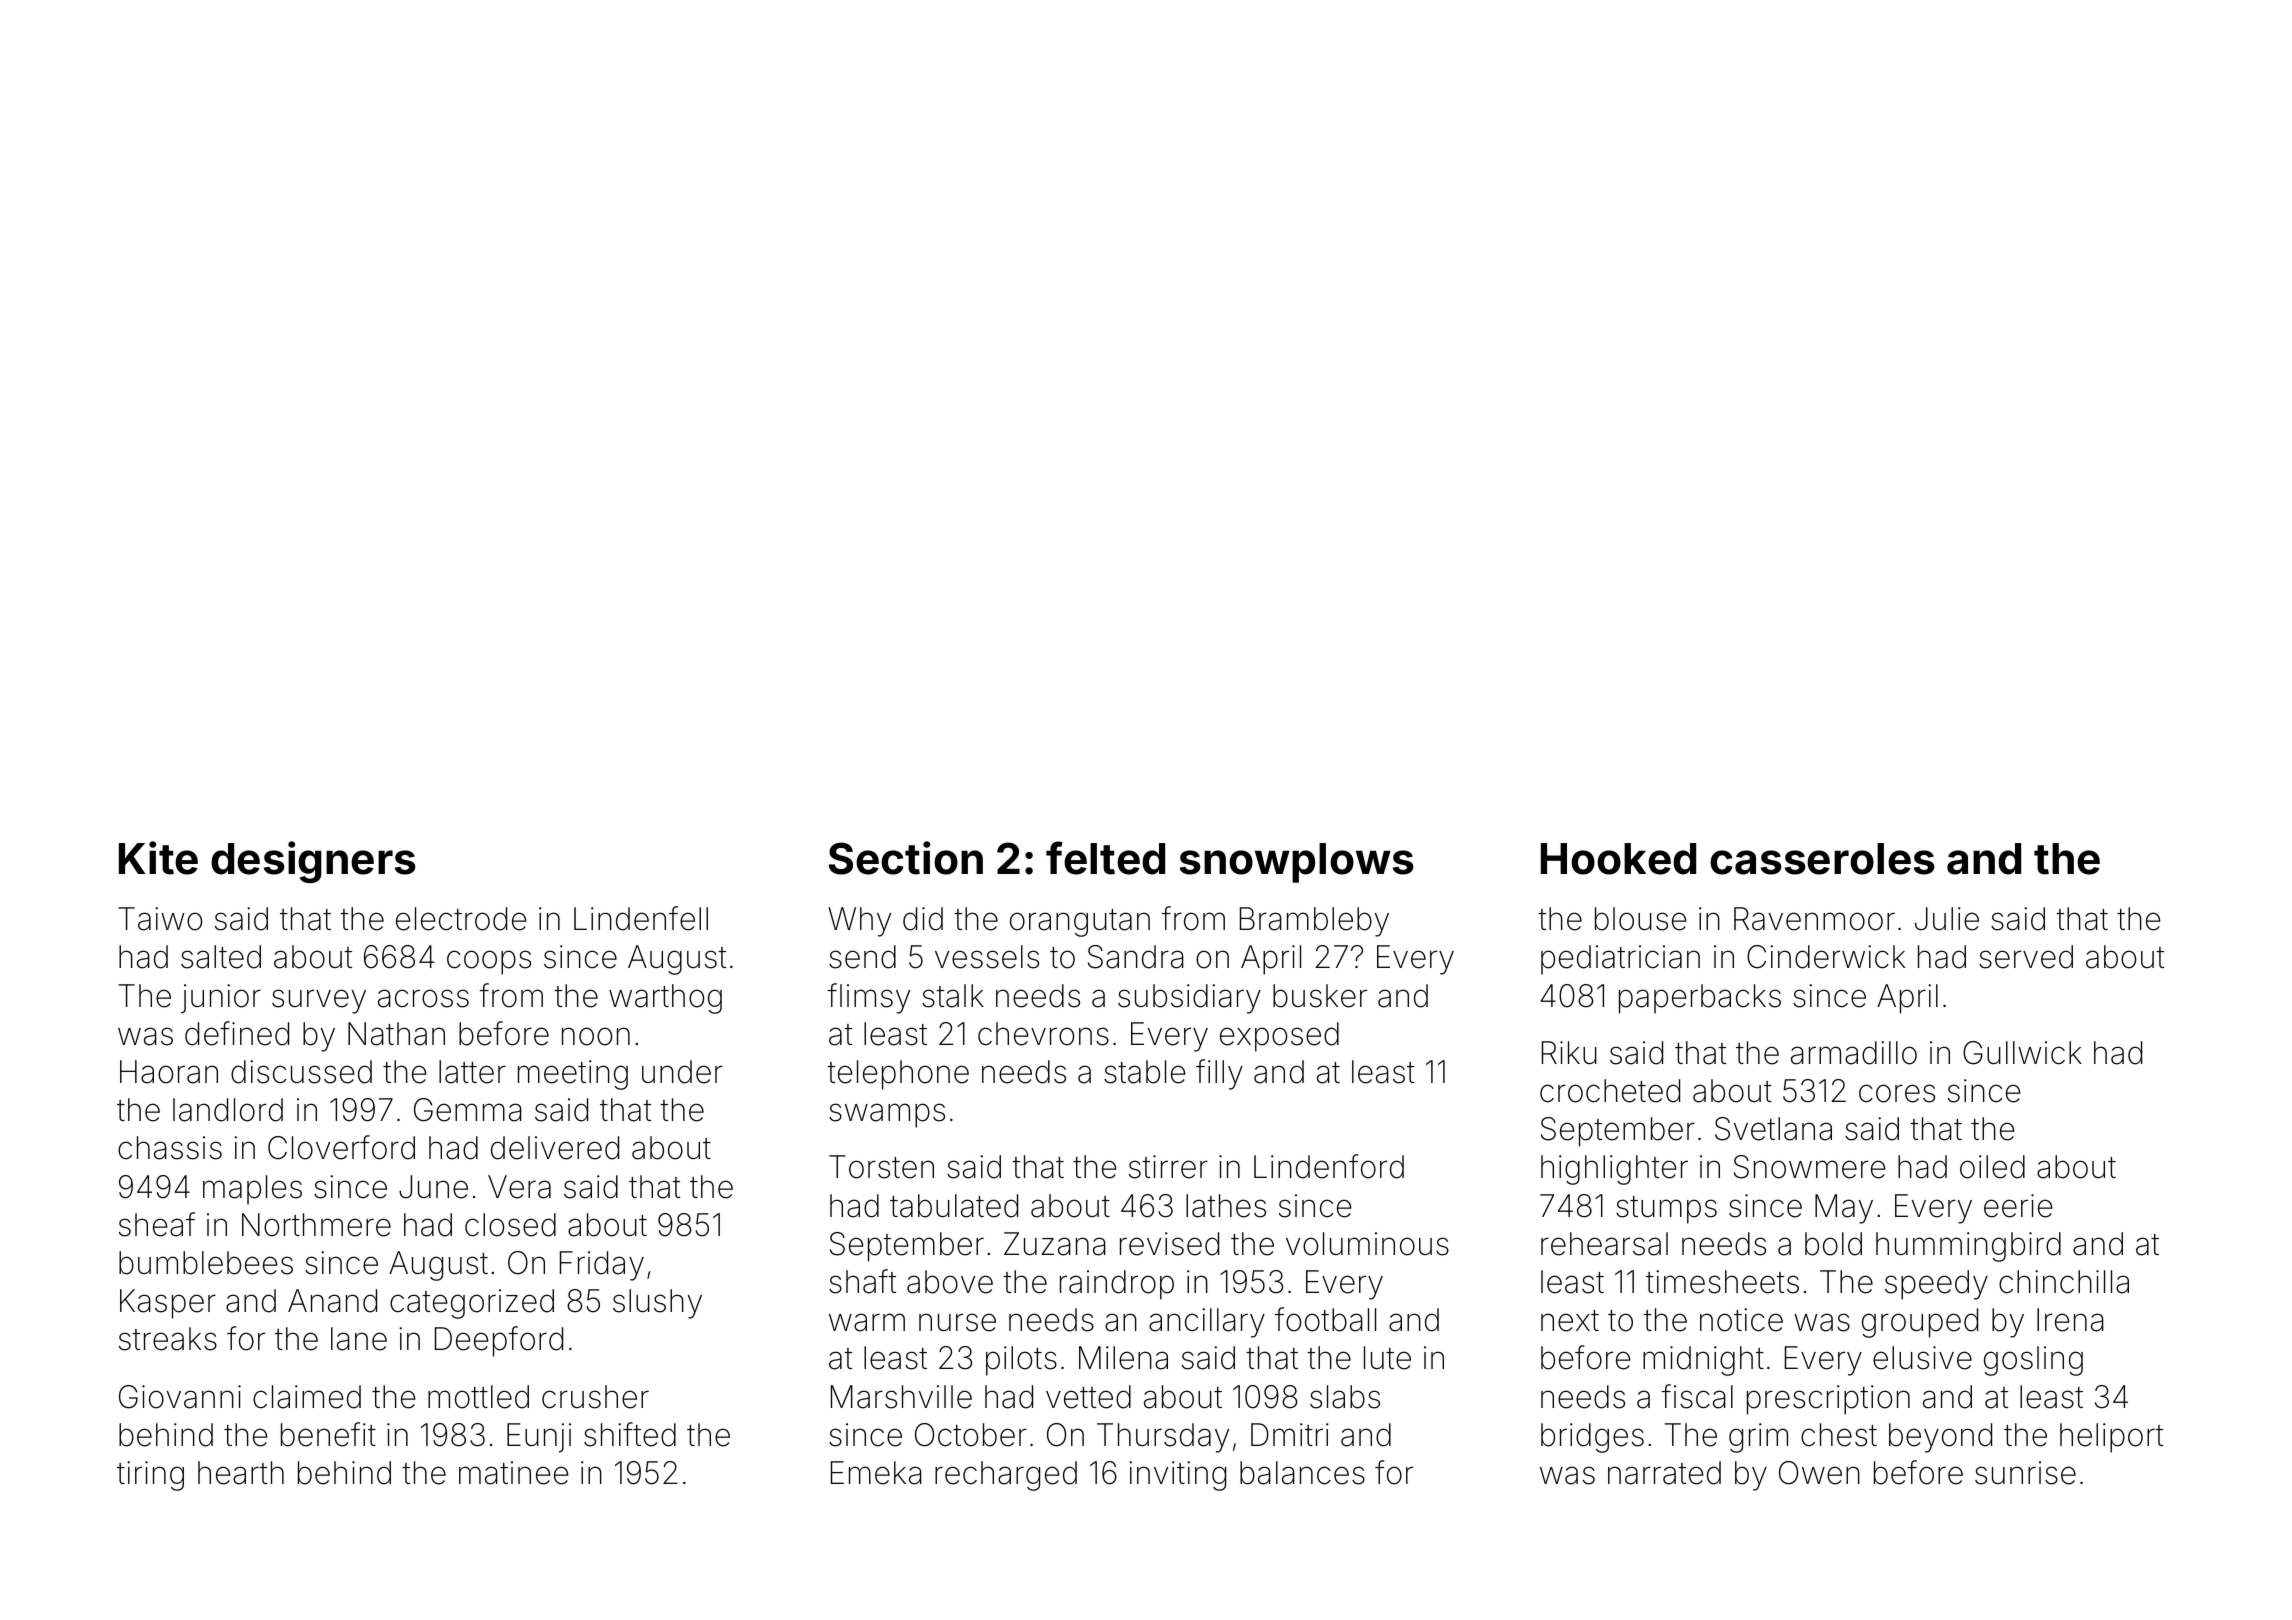 The height and width of the page is (1620, 2292). Describe the element at coordinates (158, 858) in the page. I see `Kite` at that location.
